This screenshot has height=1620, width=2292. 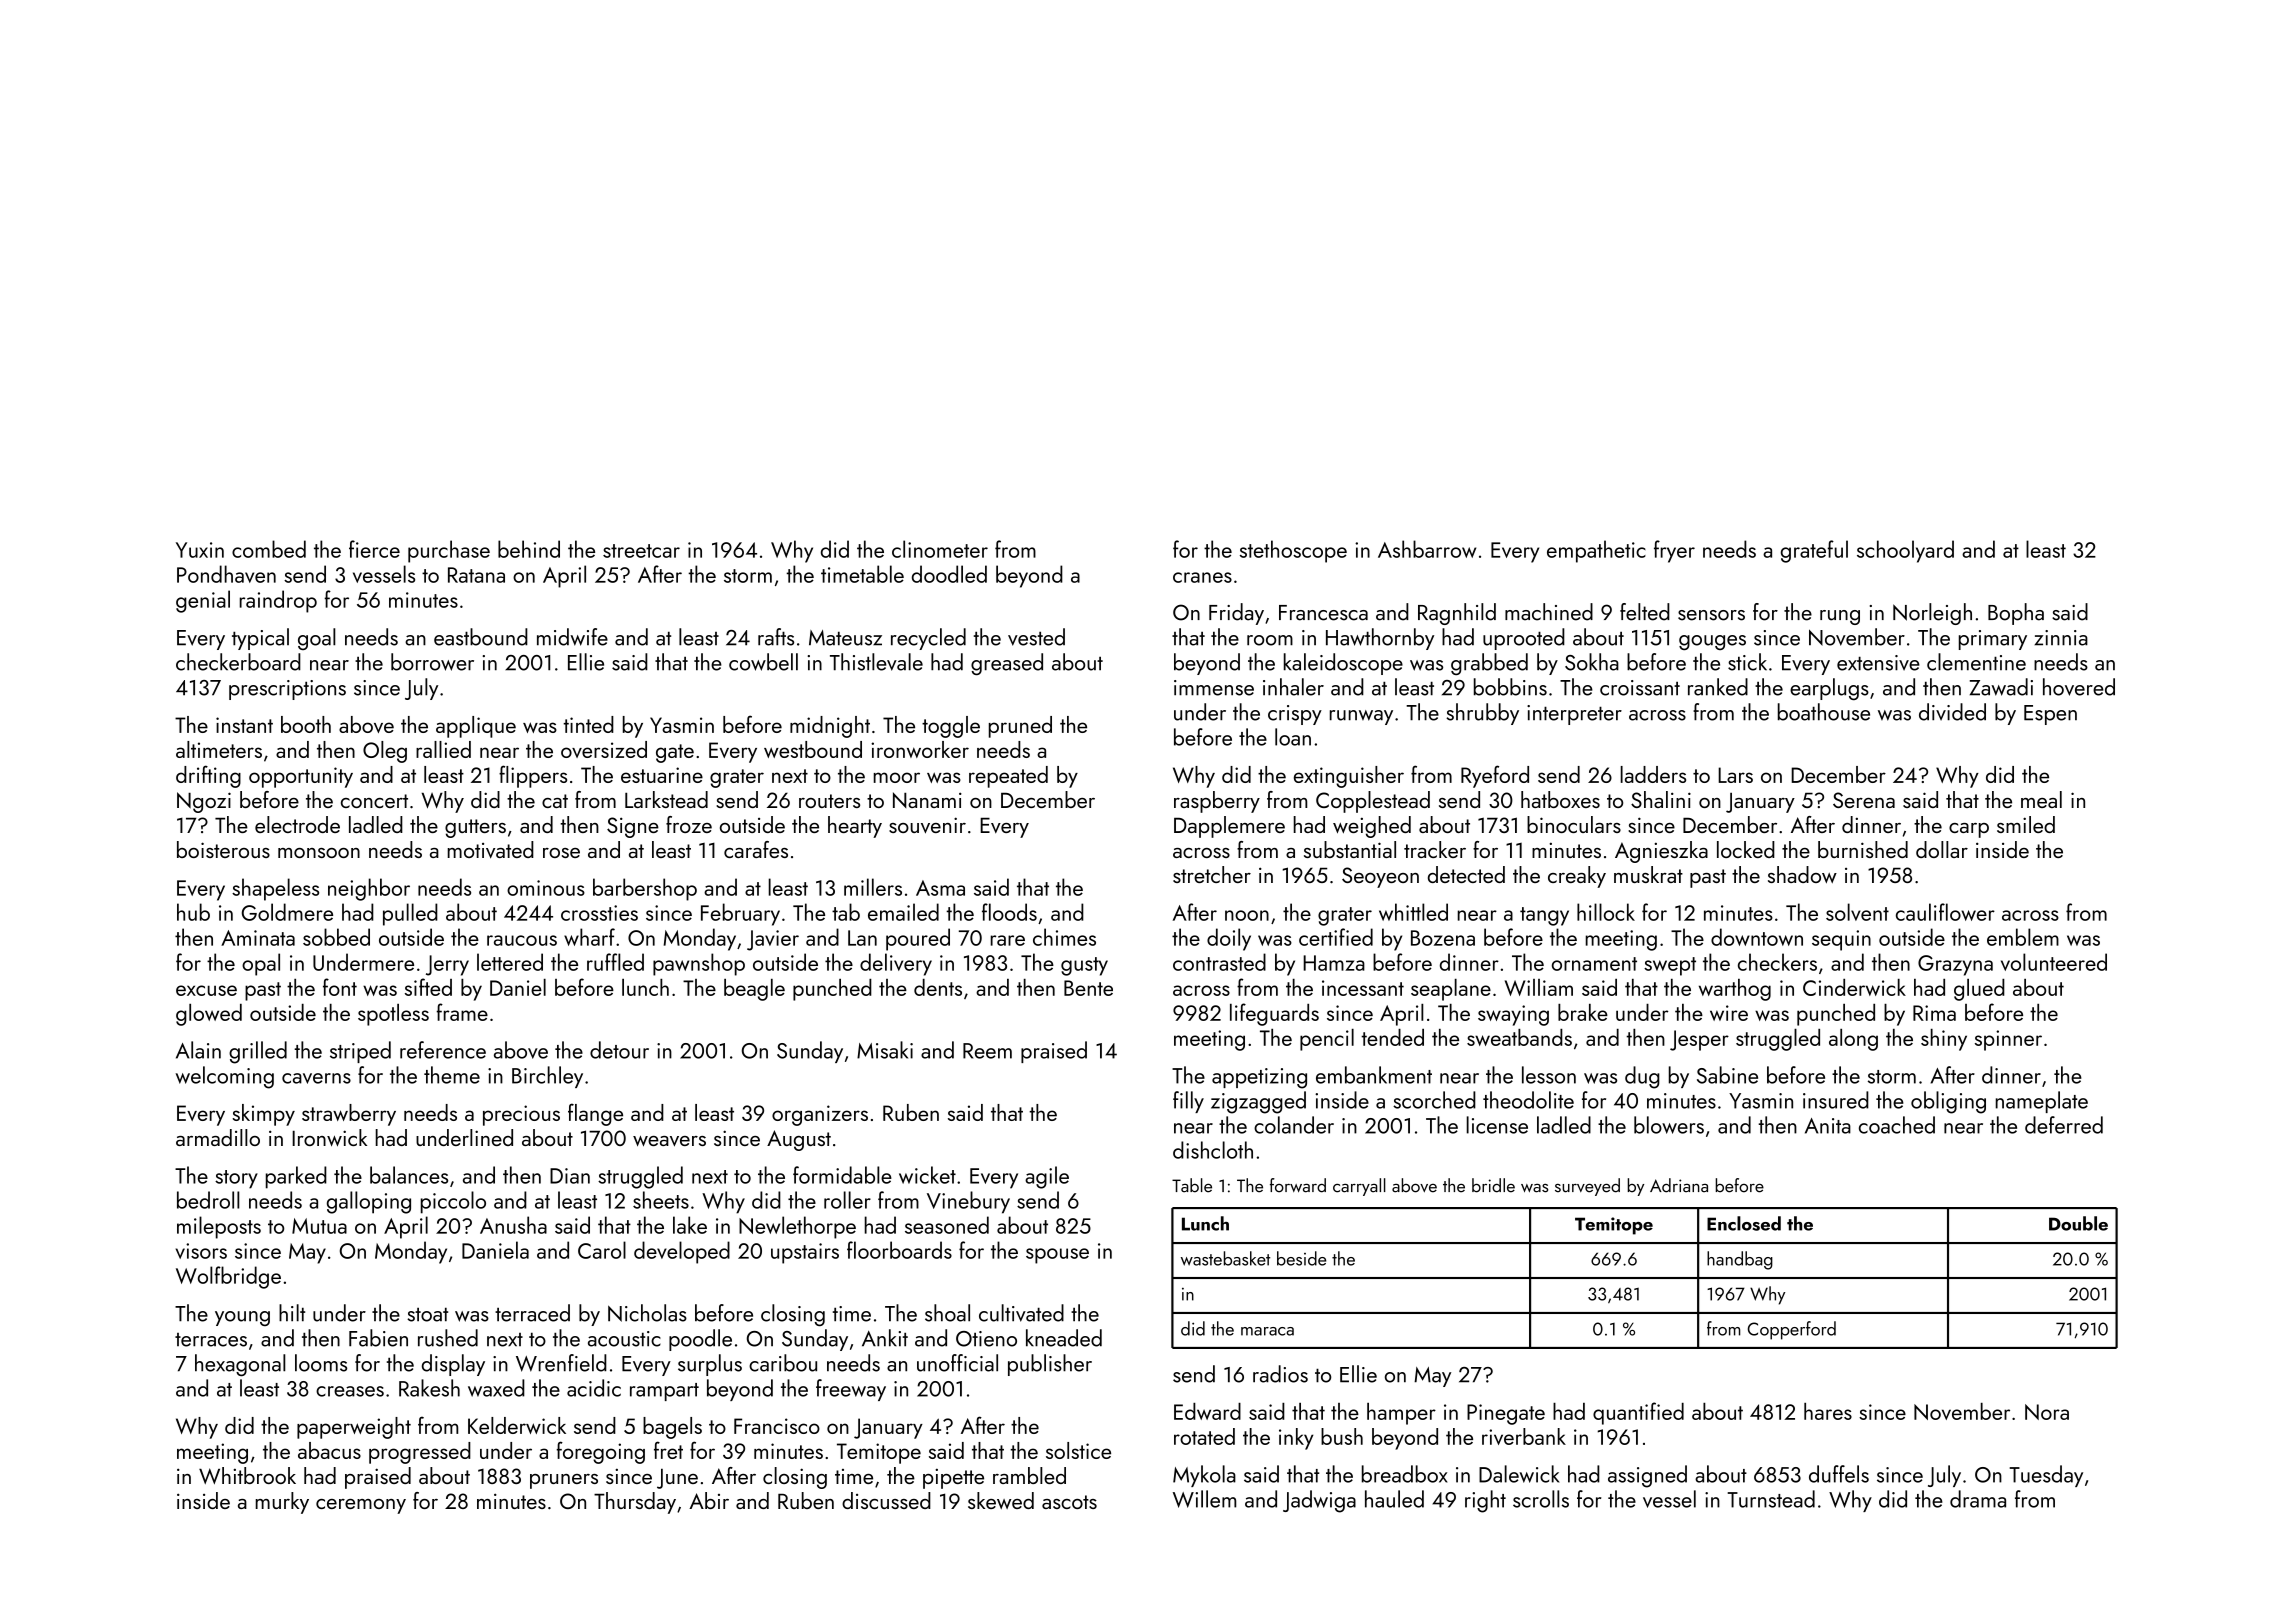 I want to click on agile, so click(x=1047, y=1177).
